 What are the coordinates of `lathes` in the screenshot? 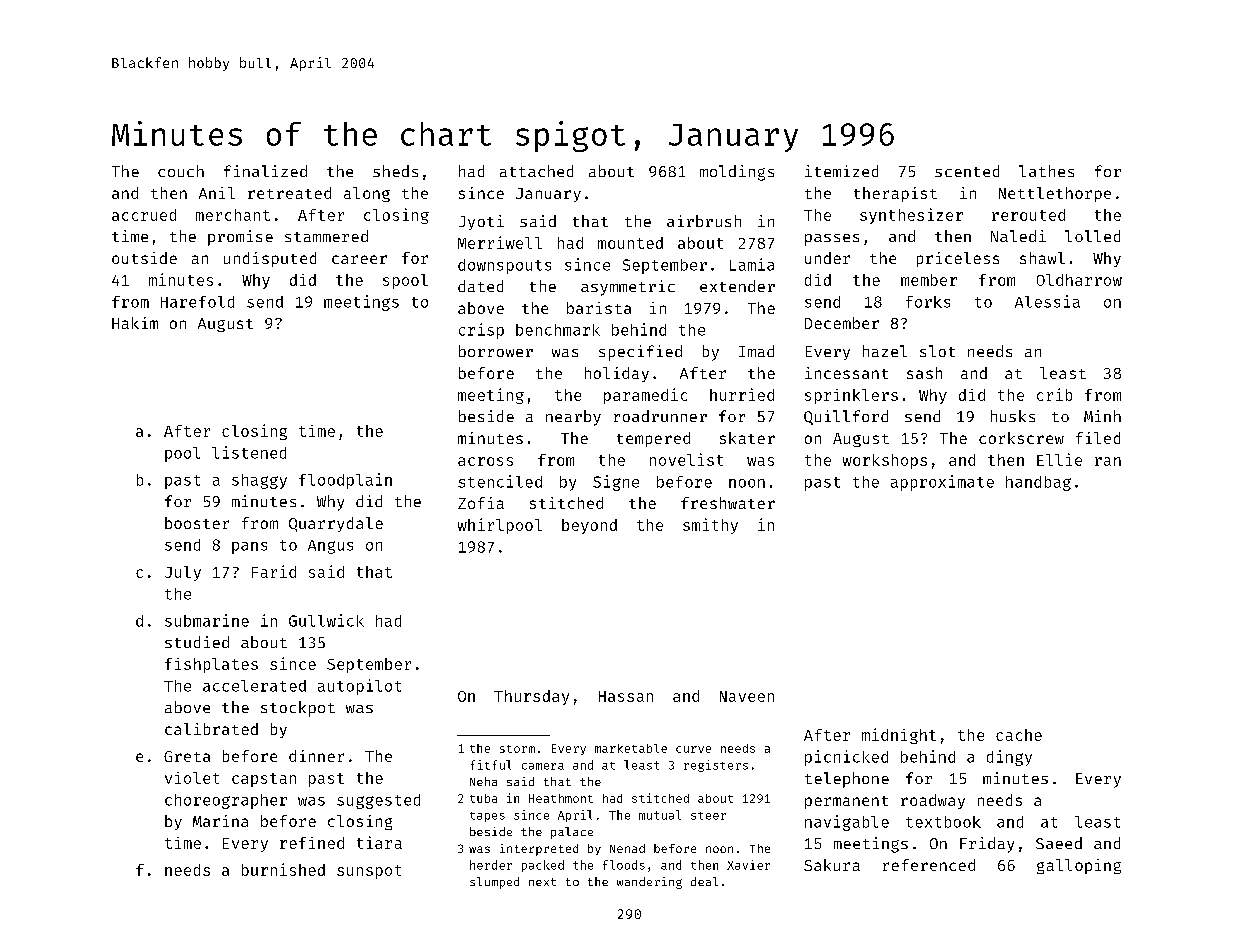 It's located at (1046, 171).
